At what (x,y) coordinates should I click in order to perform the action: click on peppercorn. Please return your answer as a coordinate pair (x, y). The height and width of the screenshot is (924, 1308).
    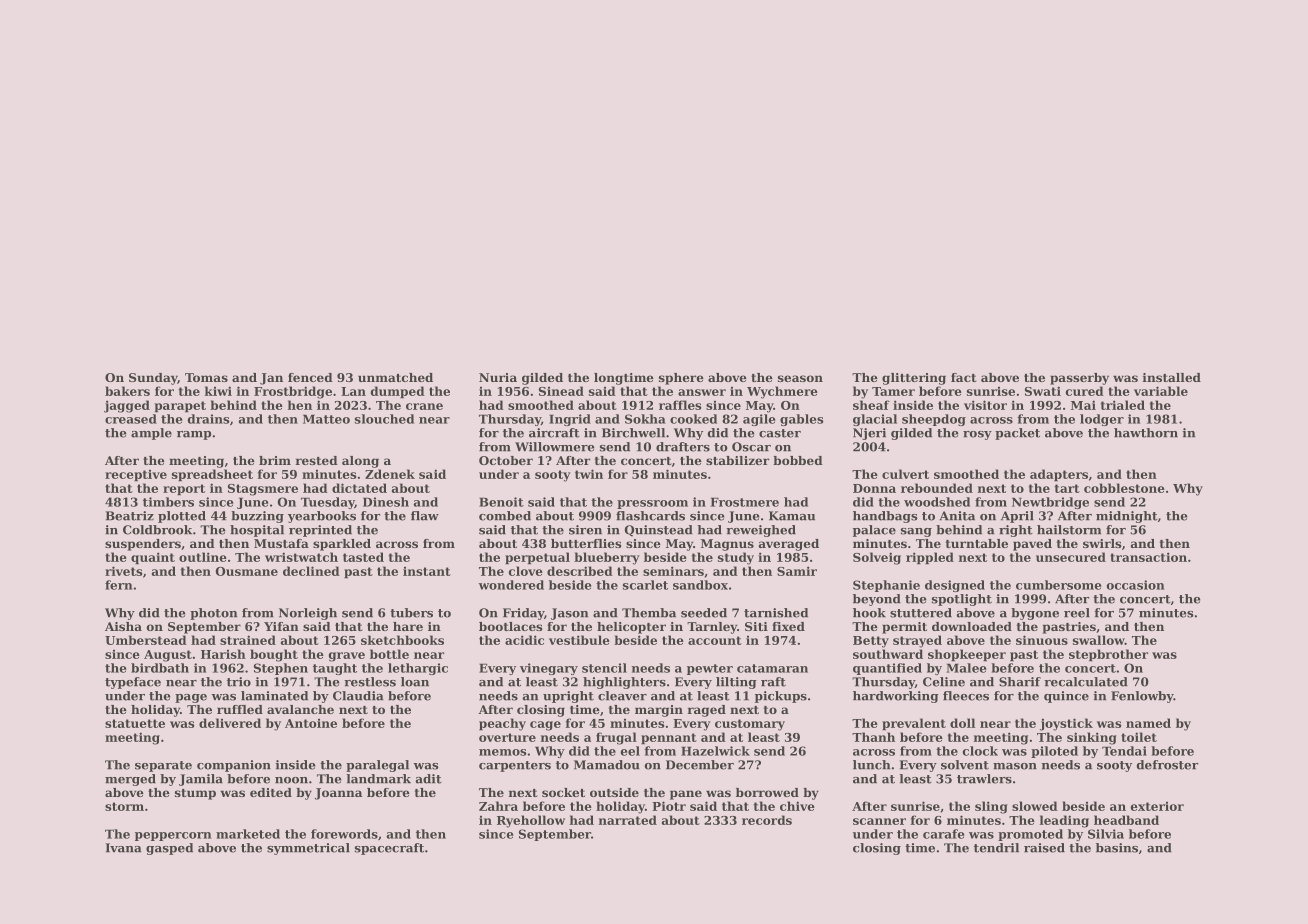
    Looking at the image, I should click on (173, 836).
